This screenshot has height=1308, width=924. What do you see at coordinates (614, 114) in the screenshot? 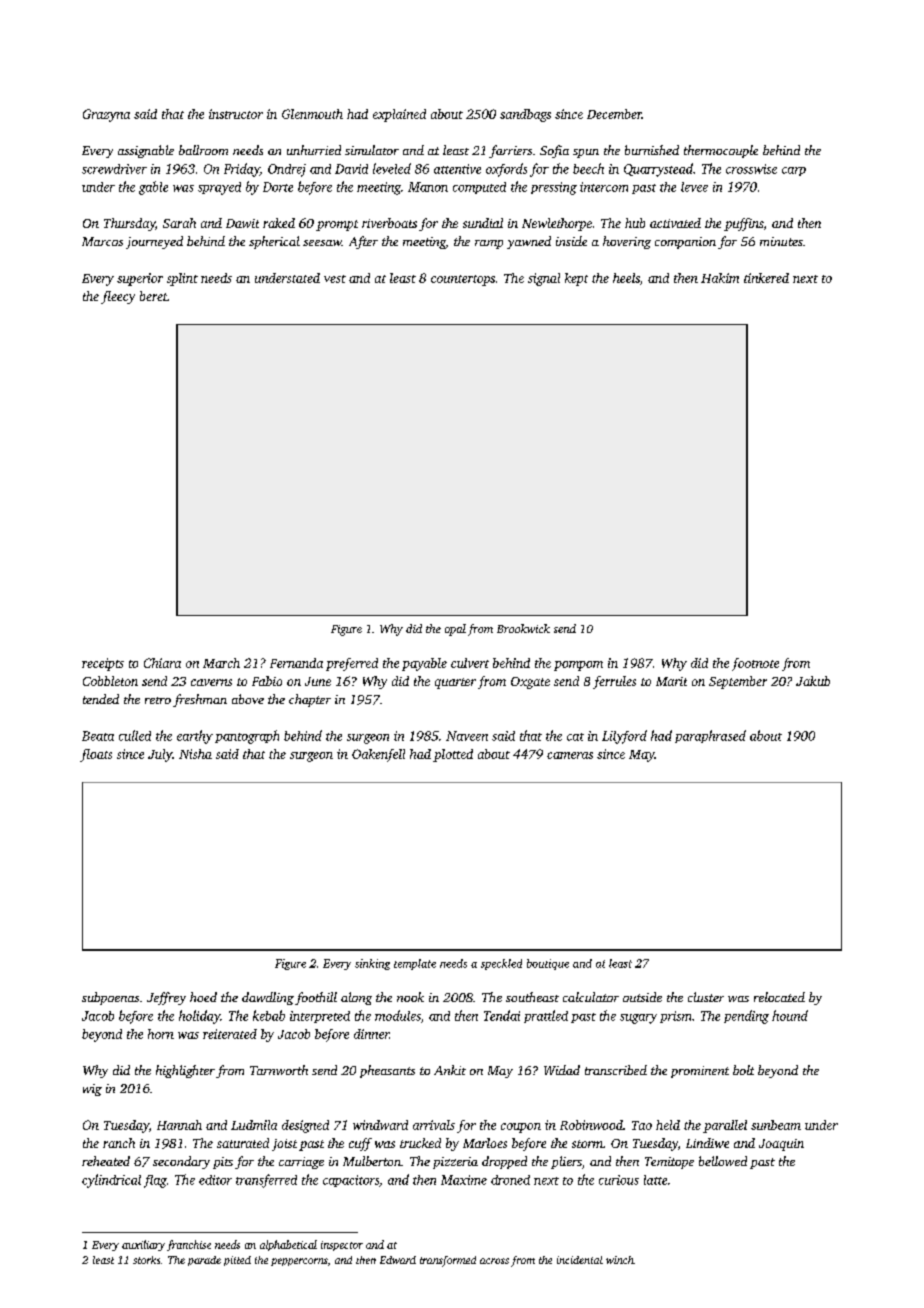
I see `December` at bounding box center [614, 114].
